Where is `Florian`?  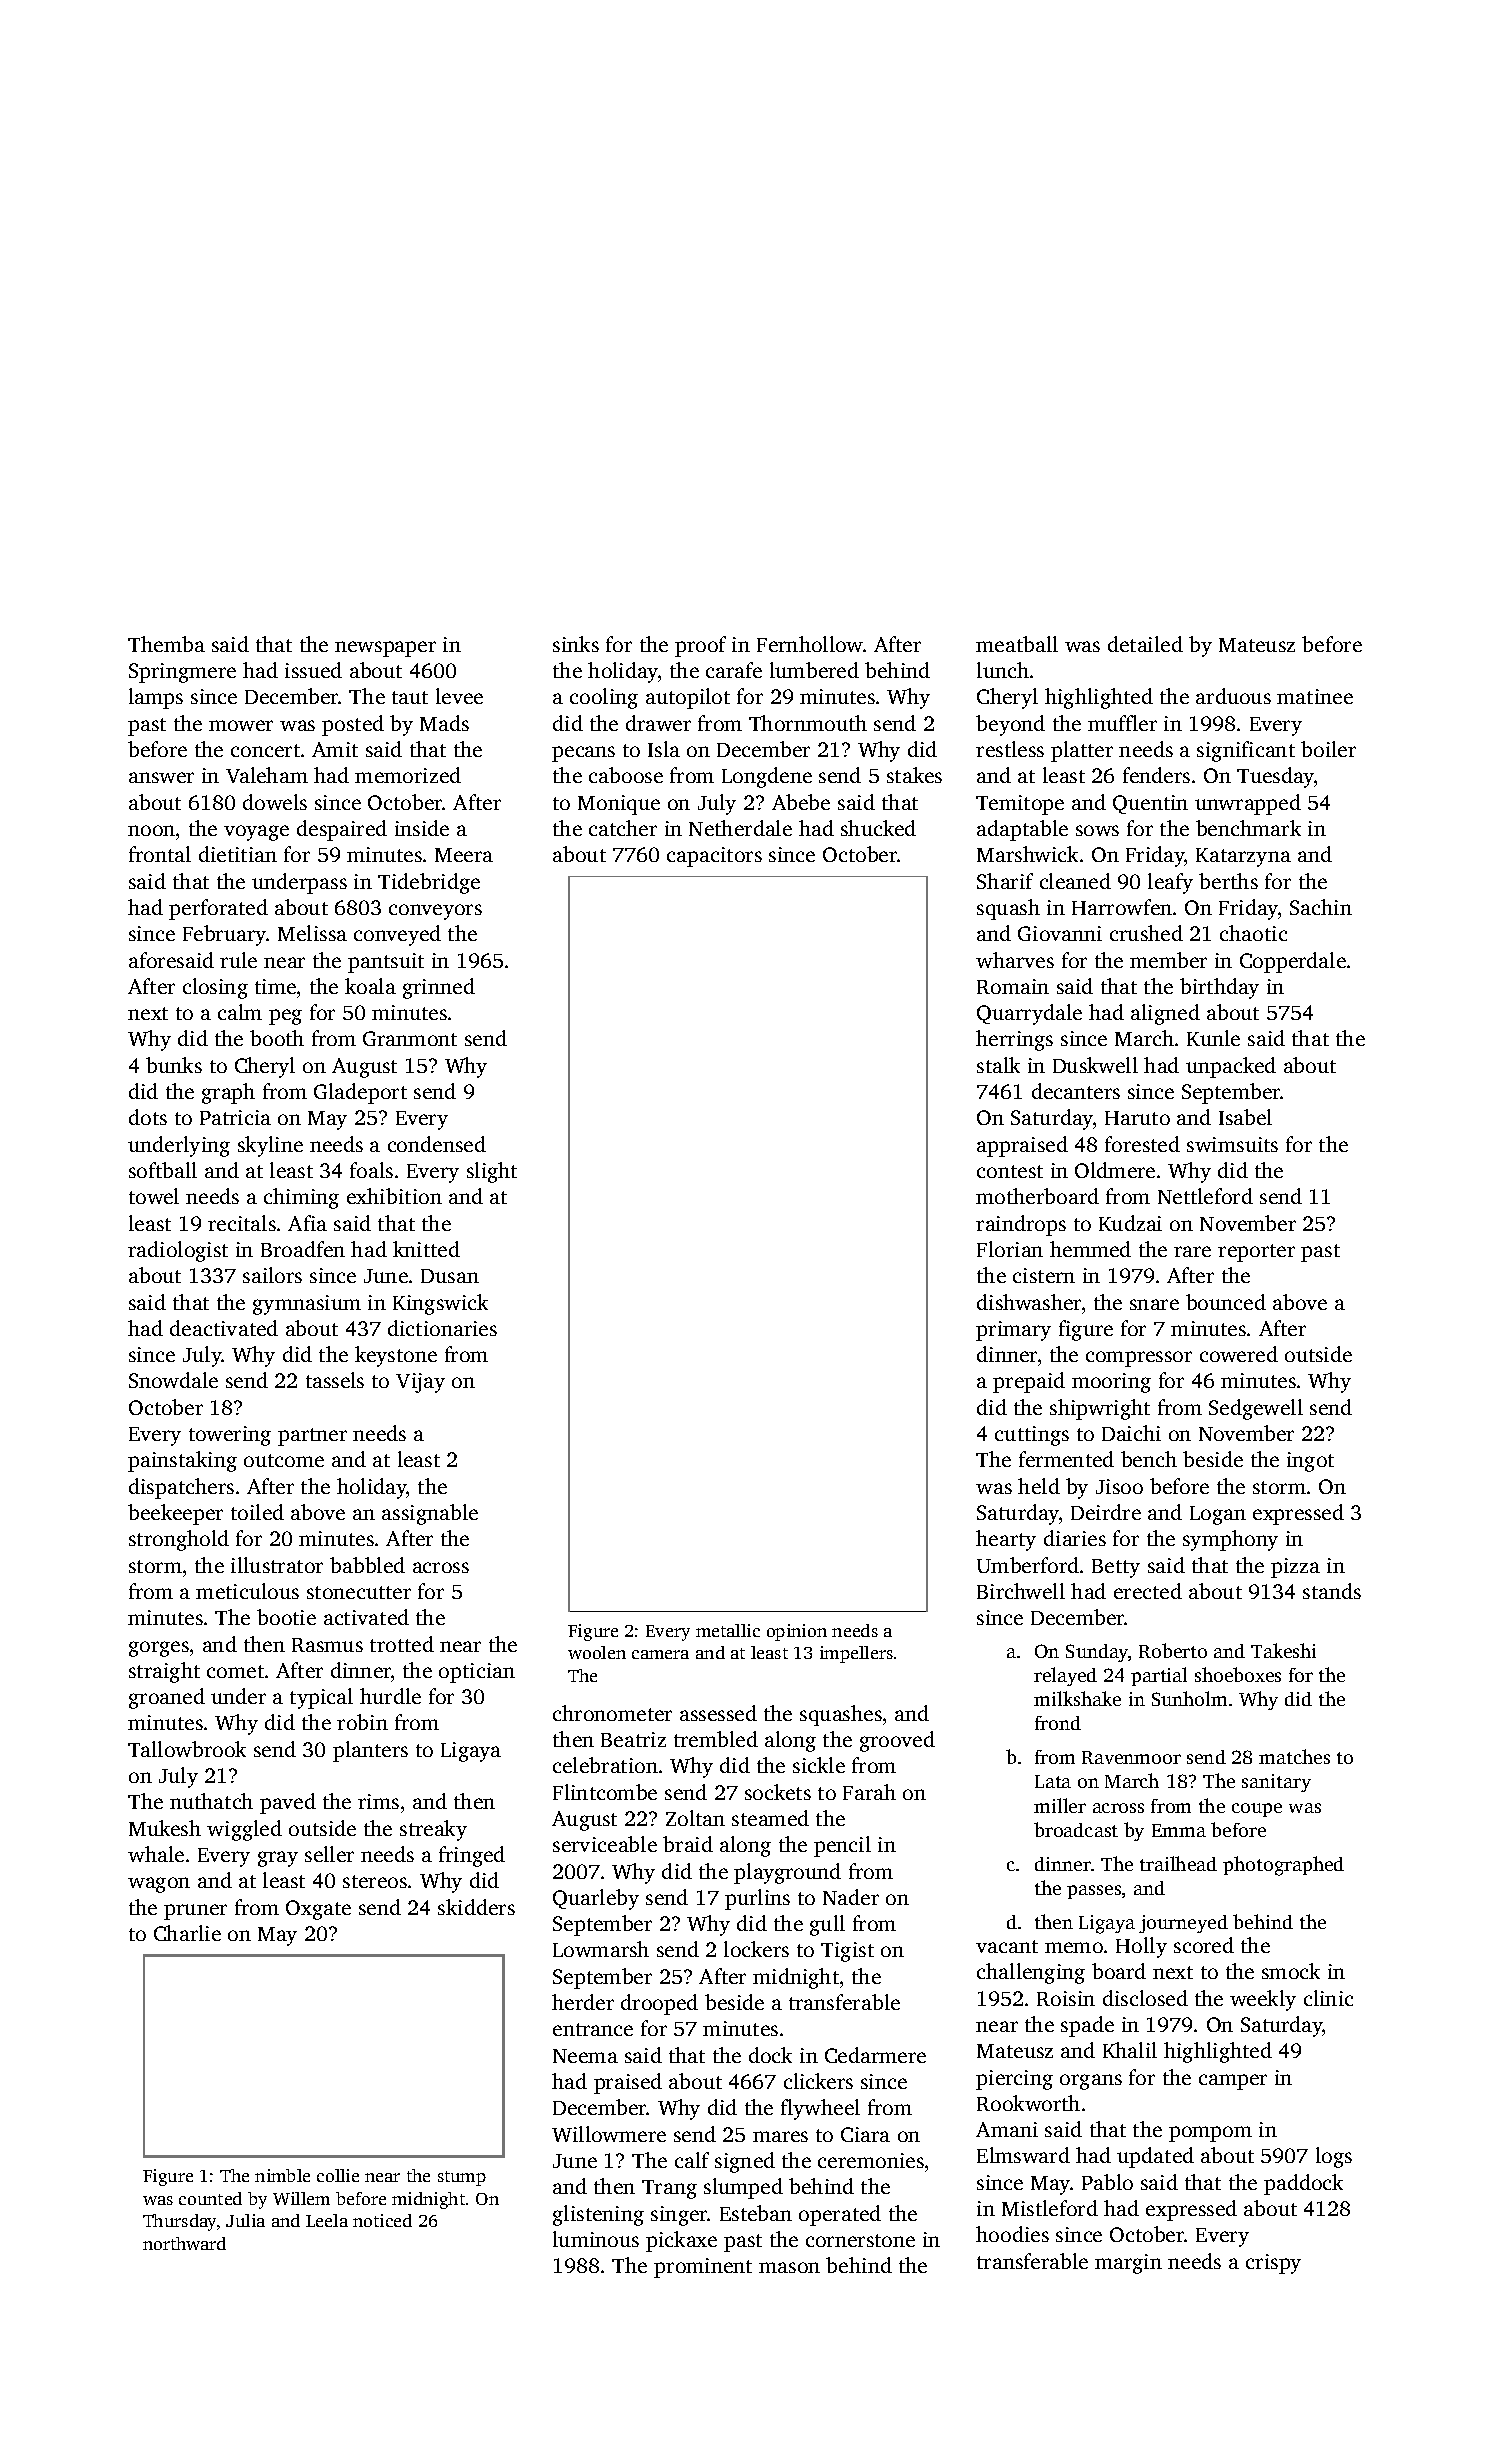 Florian is located at coordinates (1010, 1249).
